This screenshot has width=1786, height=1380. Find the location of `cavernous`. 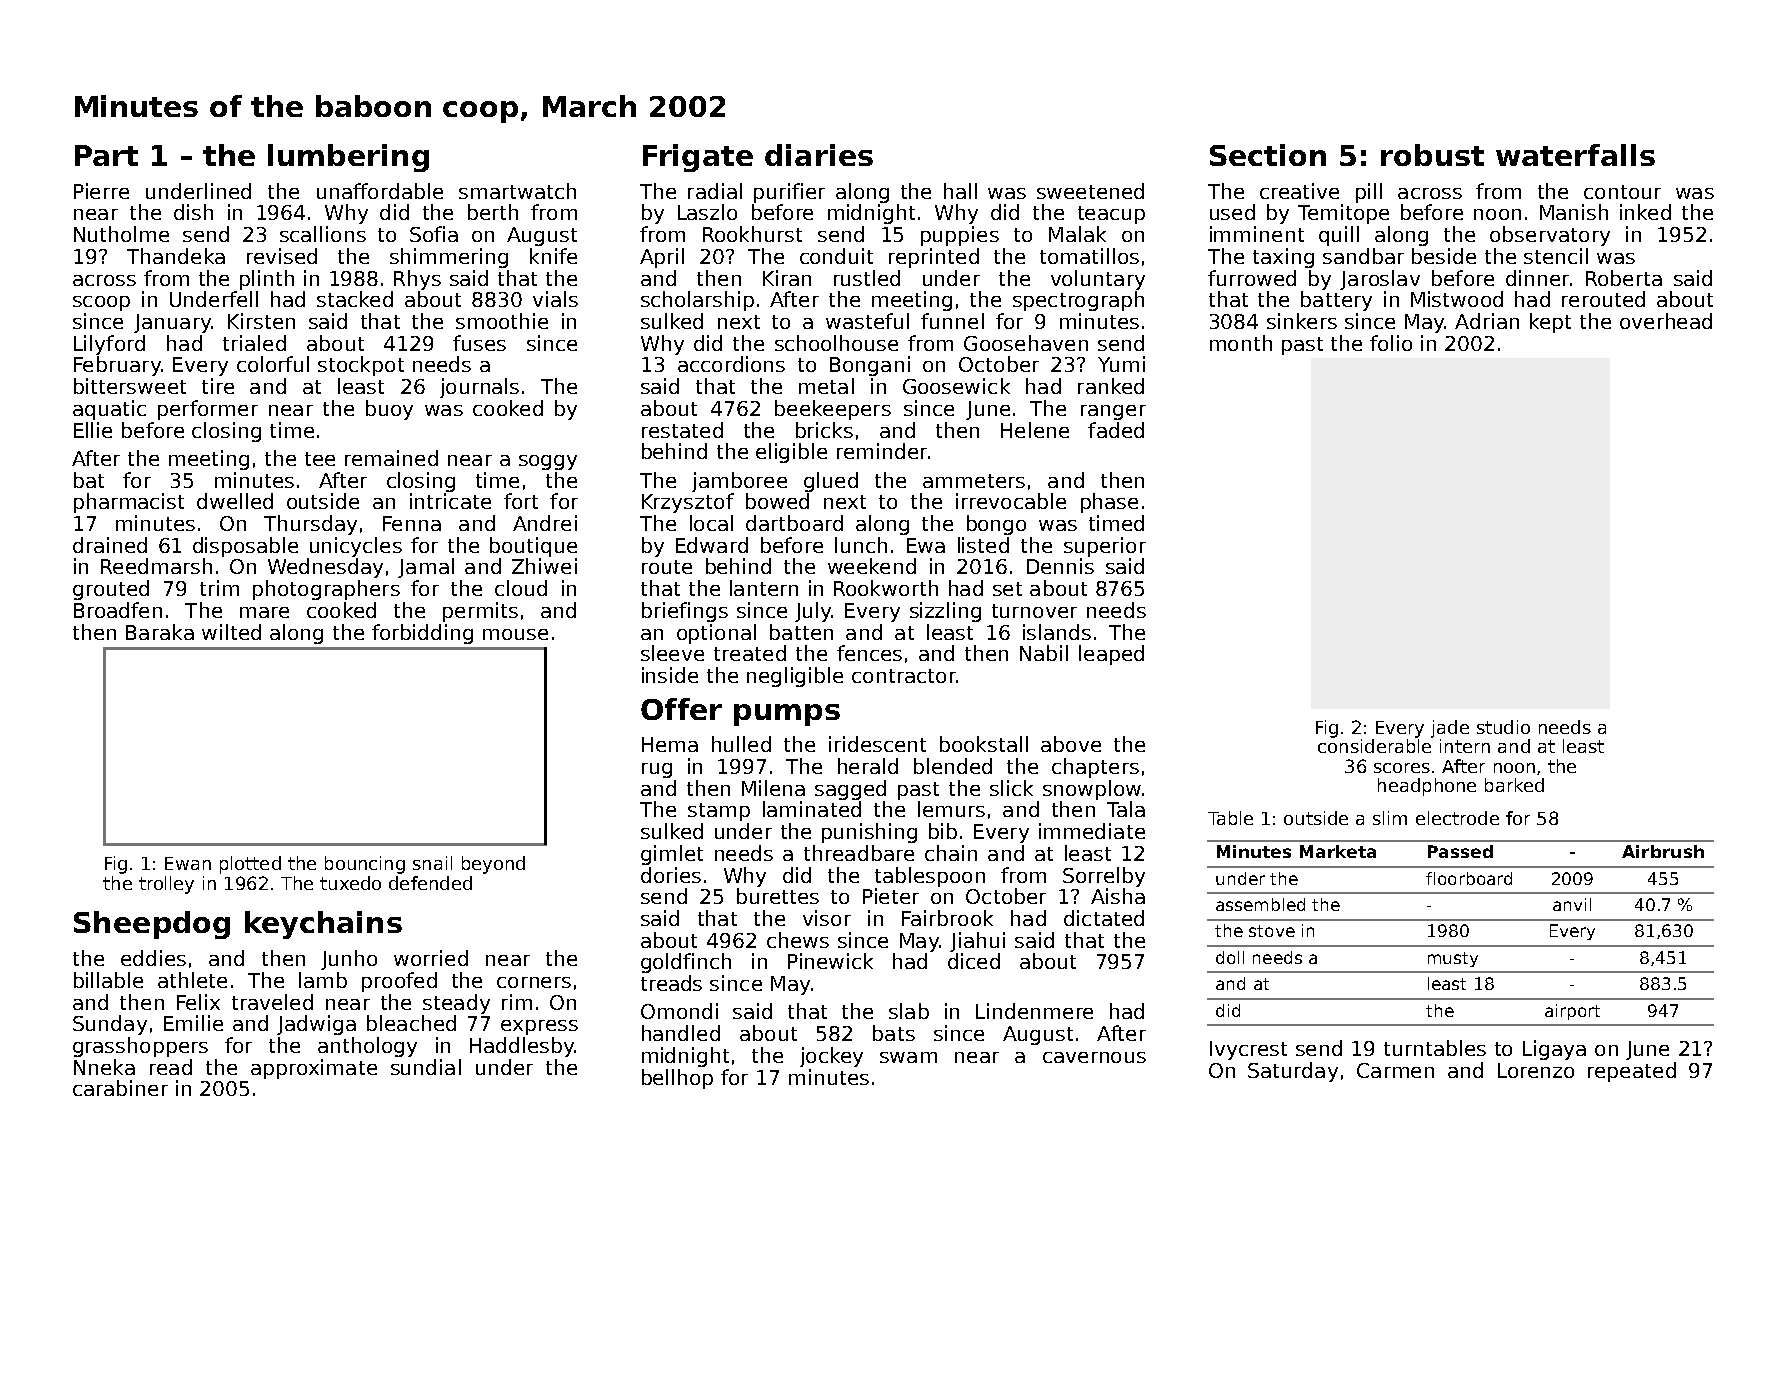

cavernous is located at coordinates (1094, 1057).
